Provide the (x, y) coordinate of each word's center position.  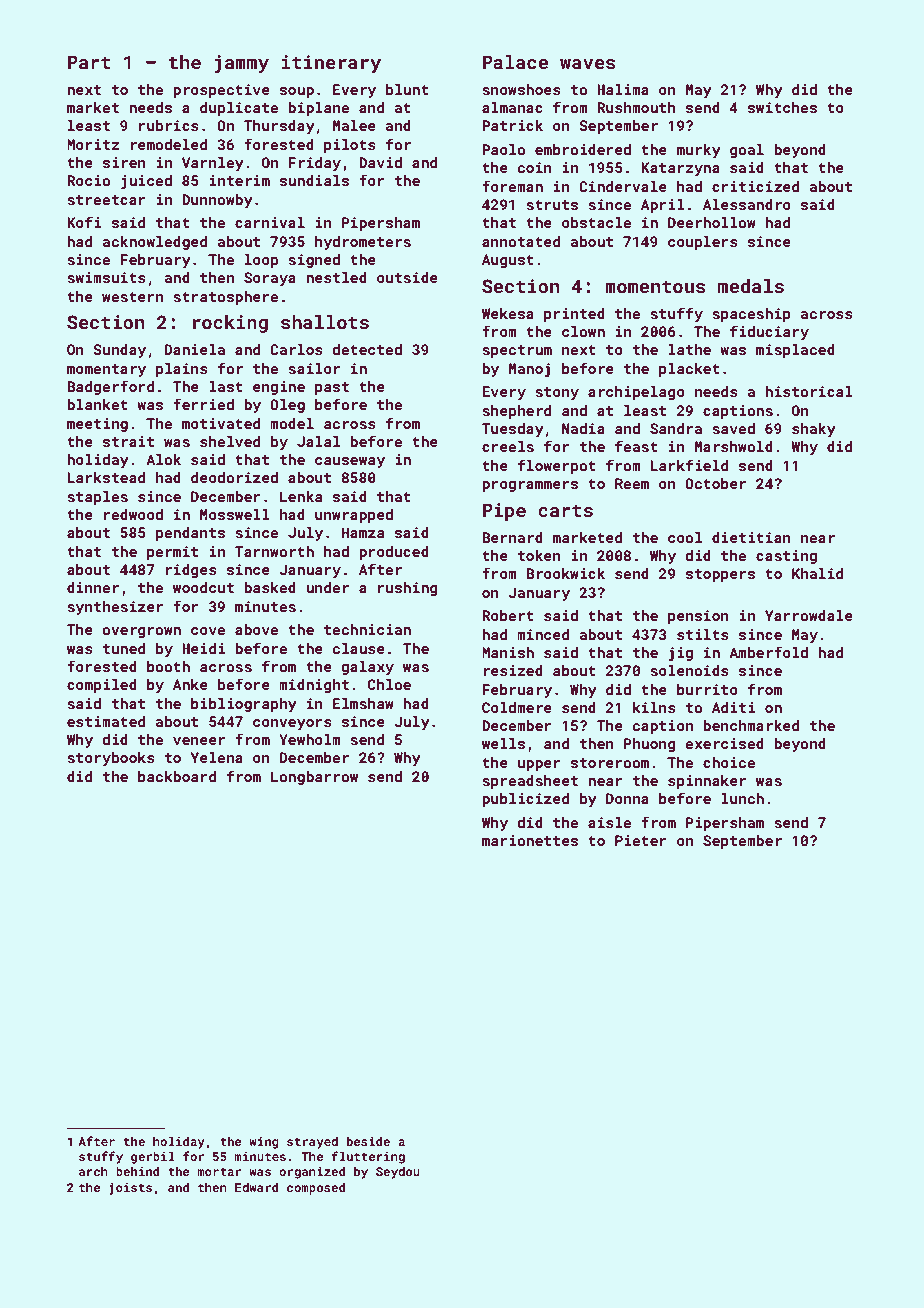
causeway (350, 462)
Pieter (641, 840)
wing (264, 1143)
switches (782, 107)
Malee (354, 125)
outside (407, 277)
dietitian (751, 537)
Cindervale (623, 186)
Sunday (119, 351)
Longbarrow (314, 778)
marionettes (530, 840)
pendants (190, 534)
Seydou (398, 1172)
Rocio (88, 180)
